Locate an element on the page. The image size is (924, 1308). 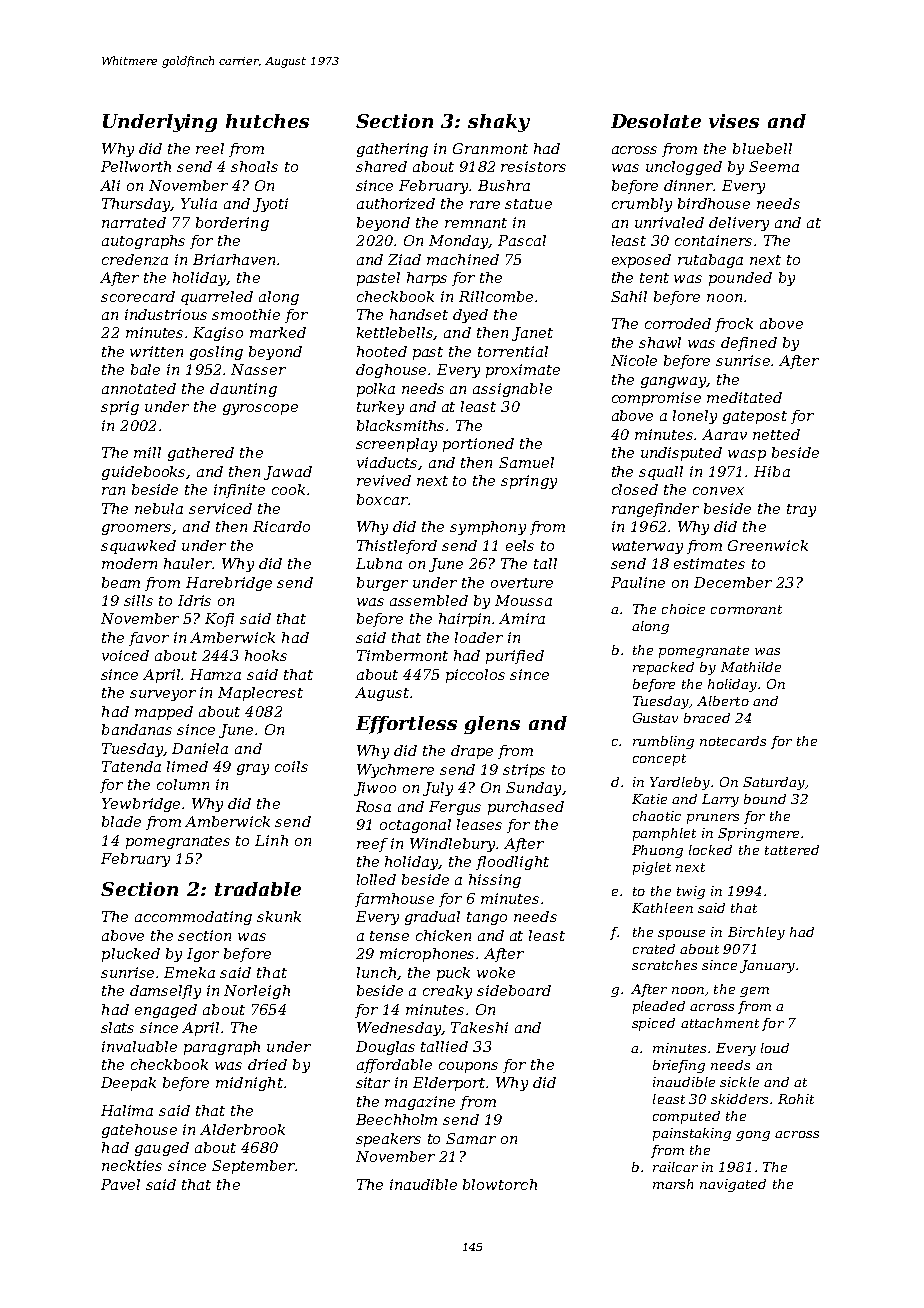
guidebooks is located at coordinates (144, 473).
